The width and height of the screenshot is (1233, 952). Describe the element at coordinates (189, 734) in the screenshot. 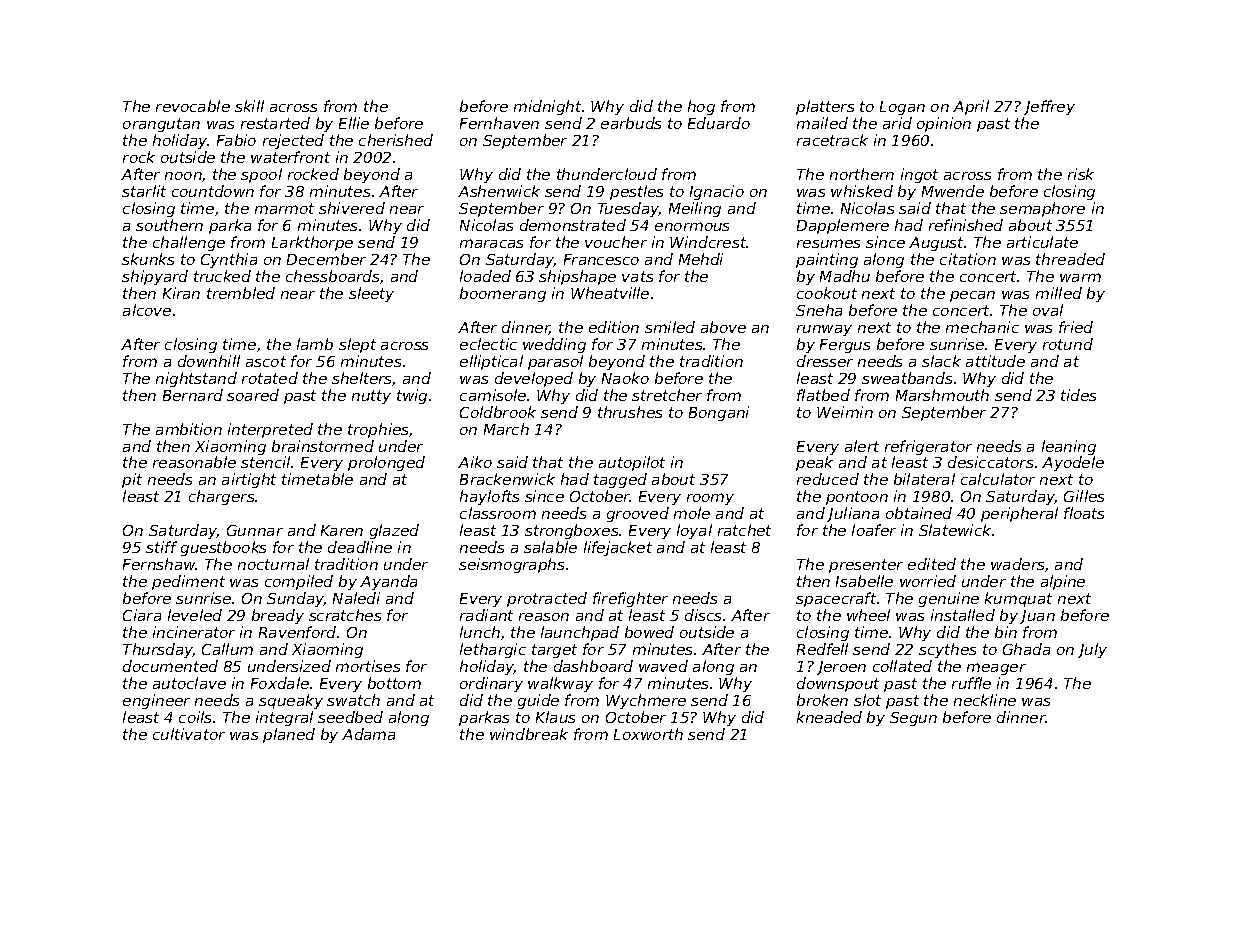

I see `cultivator` at that location.
